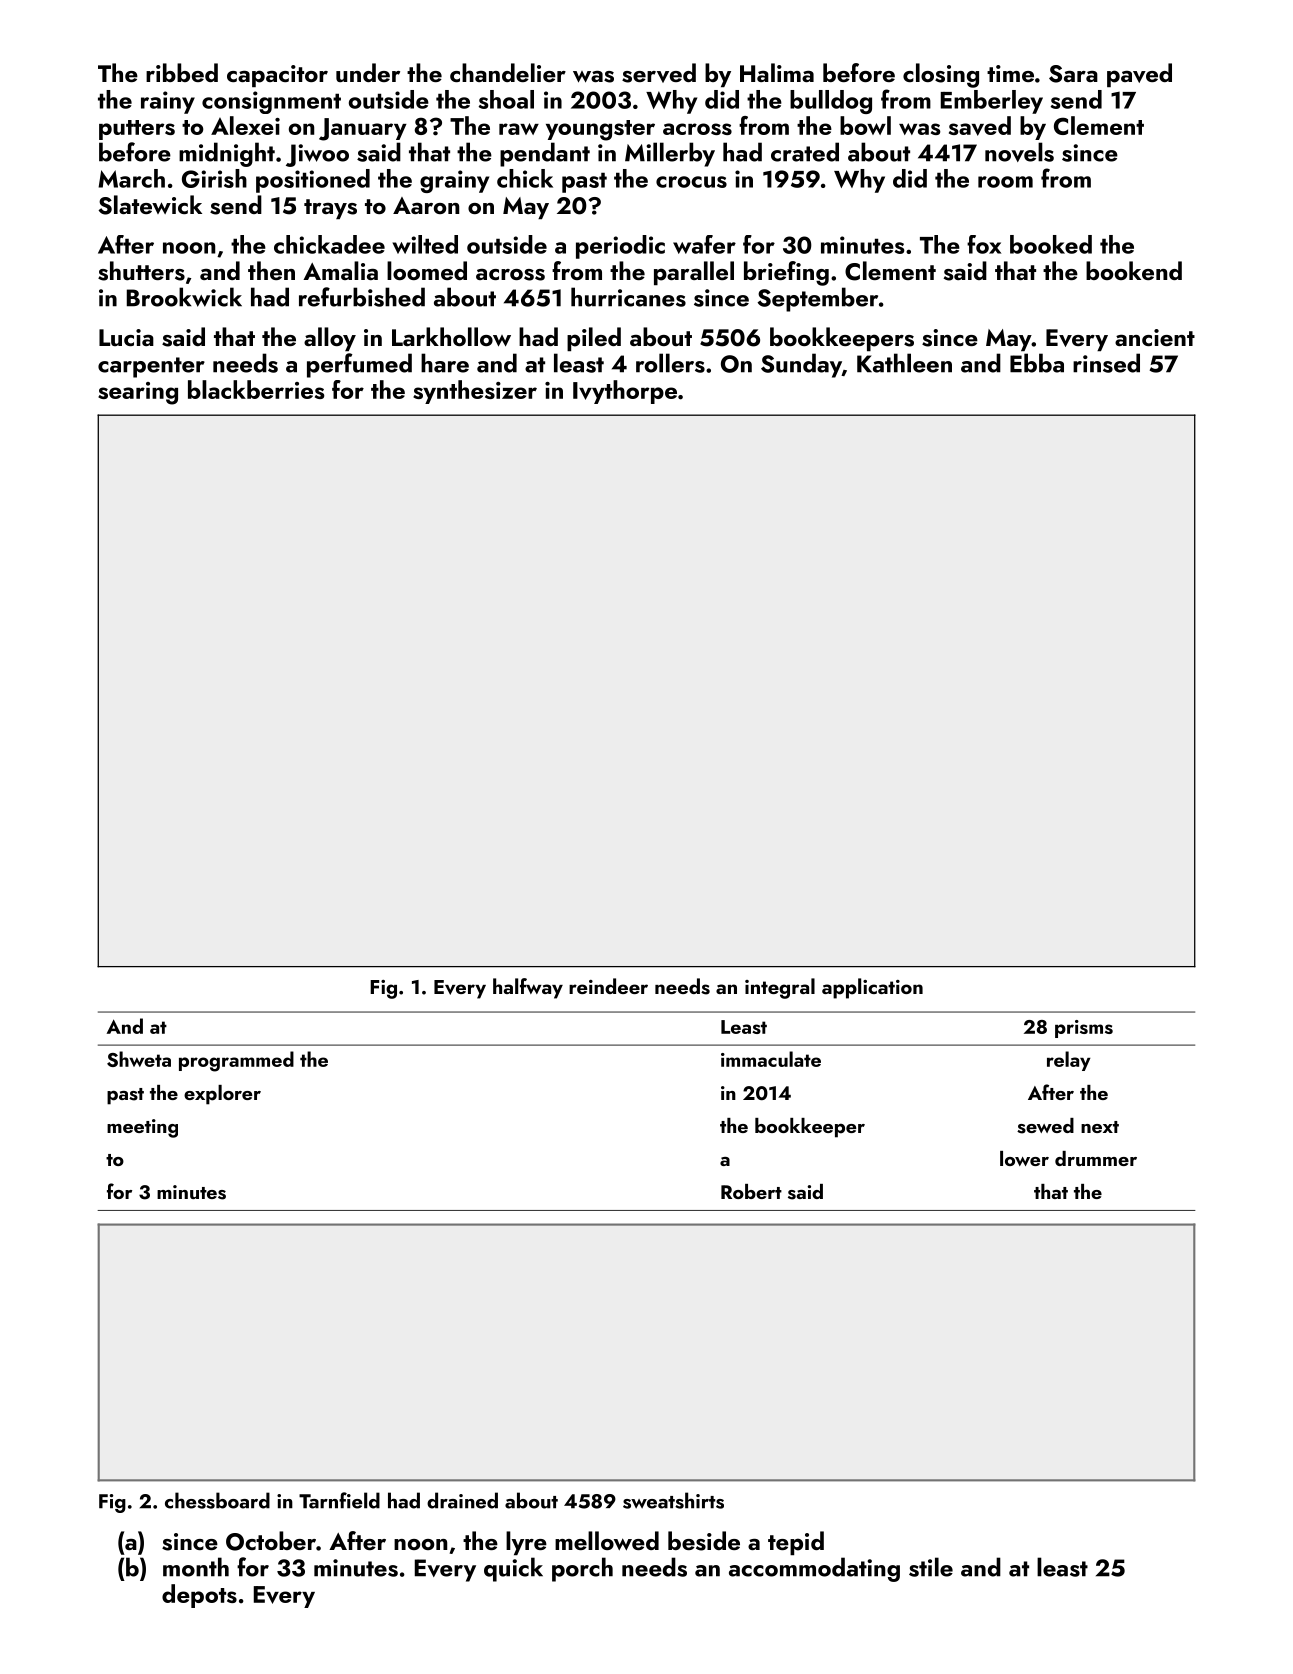 The image size is (1293, 1674). I want to click on crocus, so click(691, 182).
